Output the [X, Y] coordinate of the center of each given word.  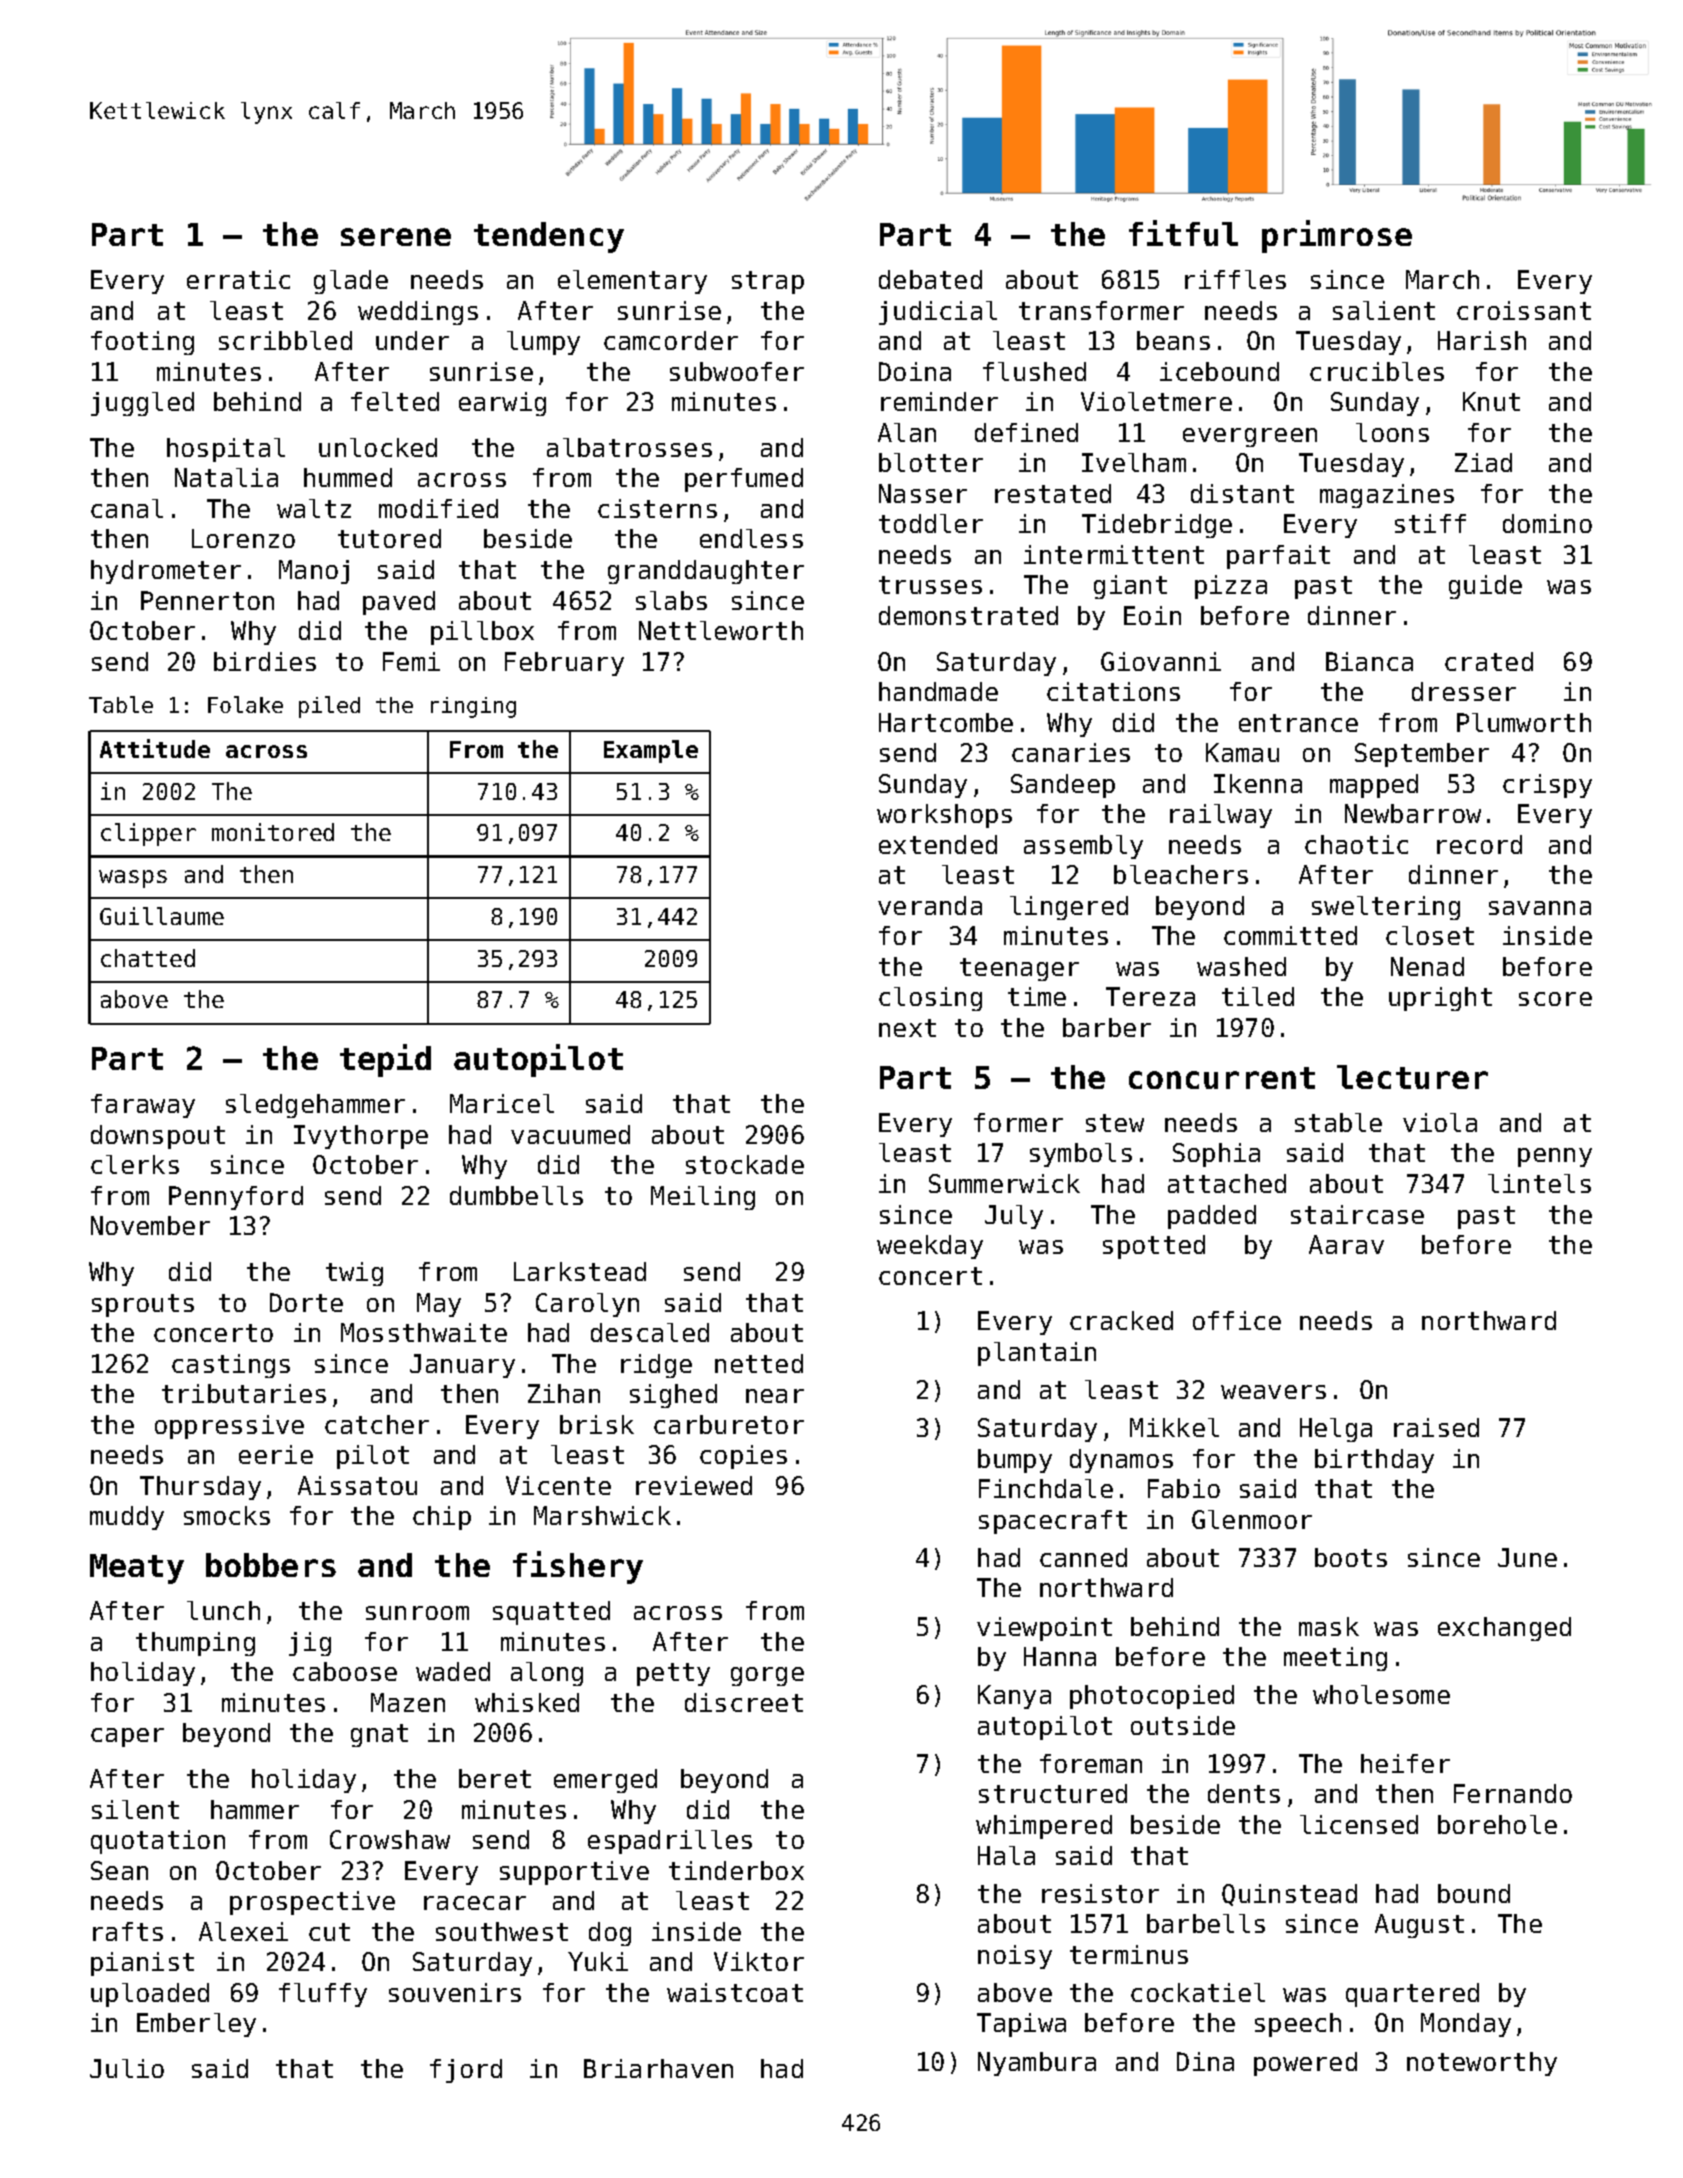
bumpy [1015, 1461]
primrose [1337, 236]
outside [1183, 1725]
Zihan [564, 1393]
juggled [142, 404]
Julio [127, 2068]
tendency [549, 237]
